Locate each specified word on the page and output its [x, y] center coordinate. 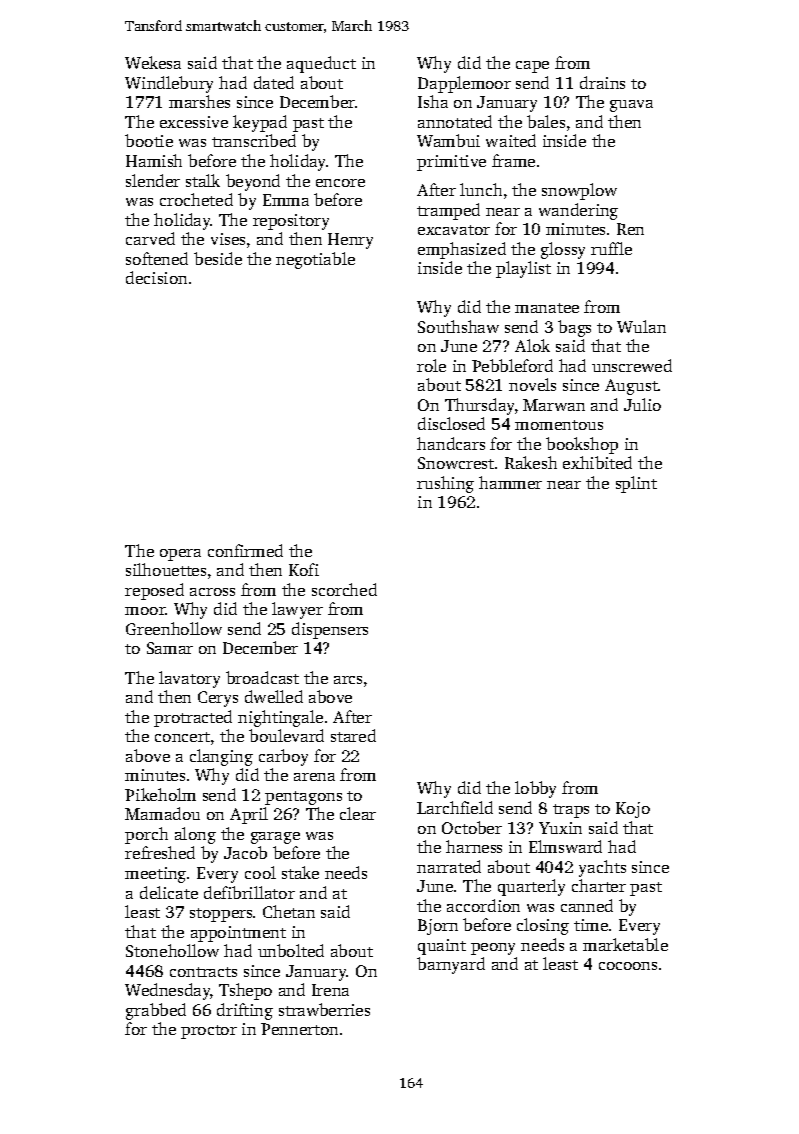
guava [631, 106]
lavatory [189, 679]
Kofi [304, 569]
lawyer [297, 610]
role [431, 365]
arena [314, 777]
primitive [451, 163]
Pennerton [299, 1029]
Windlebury [169, 84]
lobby [535, 789]
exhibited [597, 462]
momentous [559, 425]
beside [218, 258]
